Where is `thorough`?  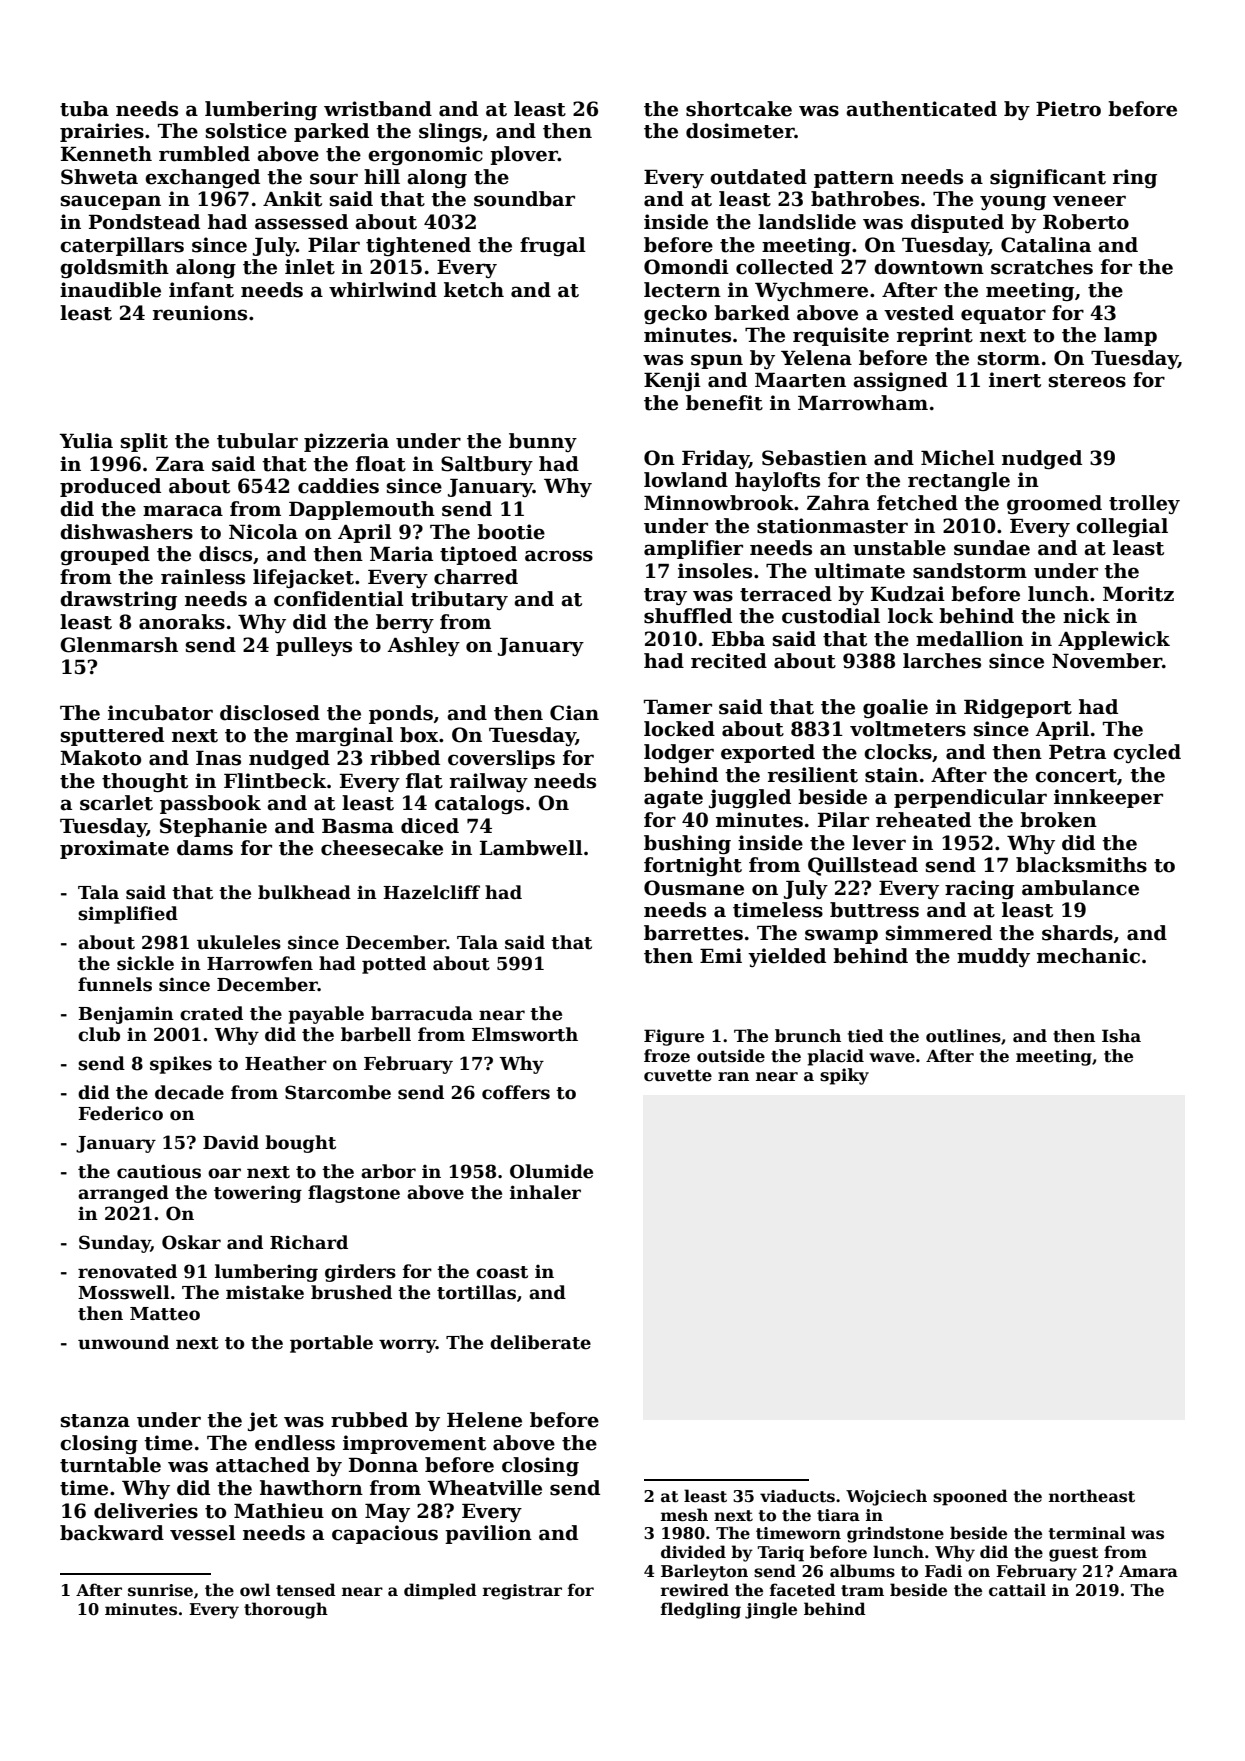
thorough is located at coordinates (286, 1610).
